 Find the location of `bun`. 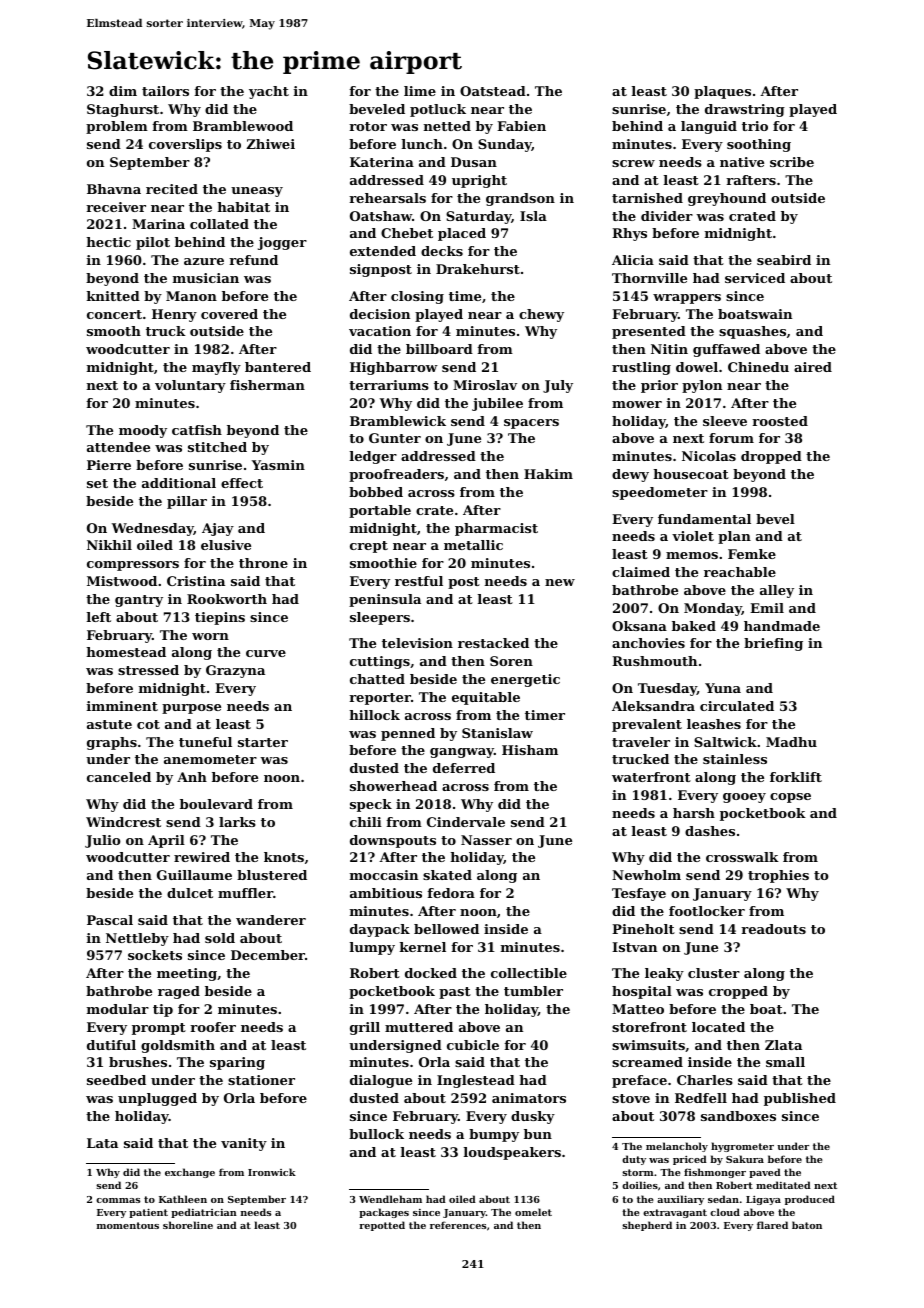

bun is located at coordinates (538, 1134).
